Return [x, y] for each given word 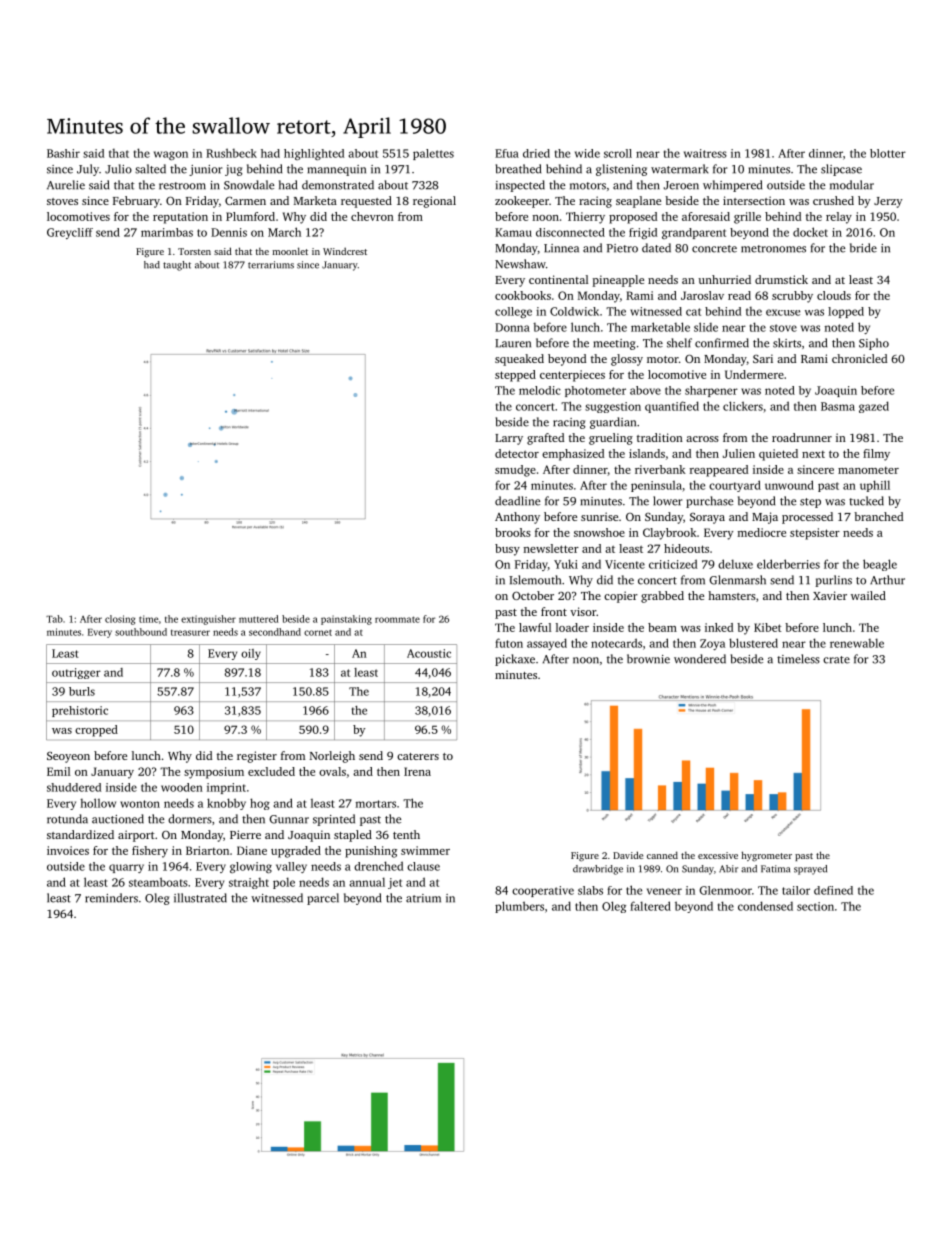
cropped [96, 731]
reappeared [719, 471]
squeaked [519, 360]
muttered [259, 619]
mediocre [762, 532]
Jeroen [681, 185]
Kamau [513, 232]
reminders [111, 898]
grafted [545, 439]
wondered [700, 659]
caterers [418, 756]
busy [507, 550]
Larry [509, 439]
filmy [876, 455]
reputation [180, 218]
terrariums [271, 265]
